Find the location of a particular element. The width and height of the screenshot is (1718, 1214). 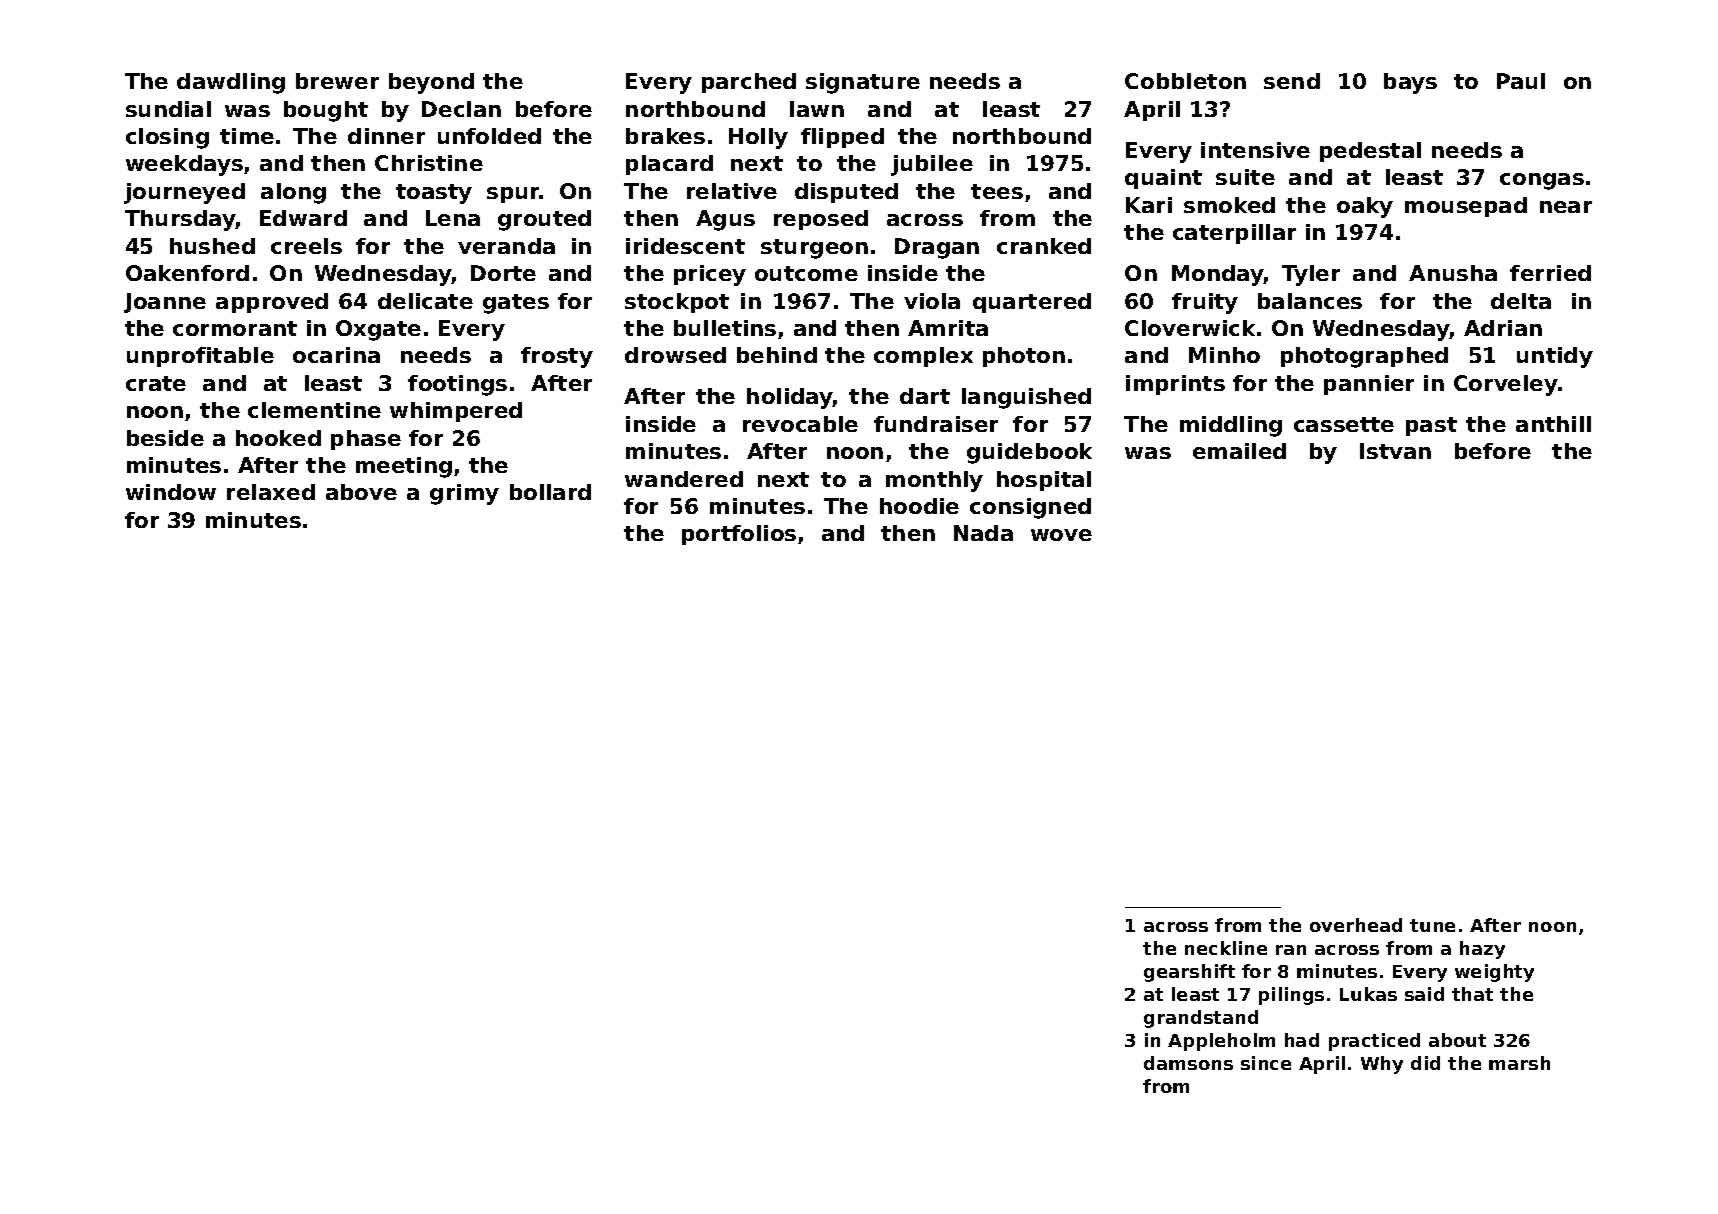

dawdling is located at coordinates (231, 83).
